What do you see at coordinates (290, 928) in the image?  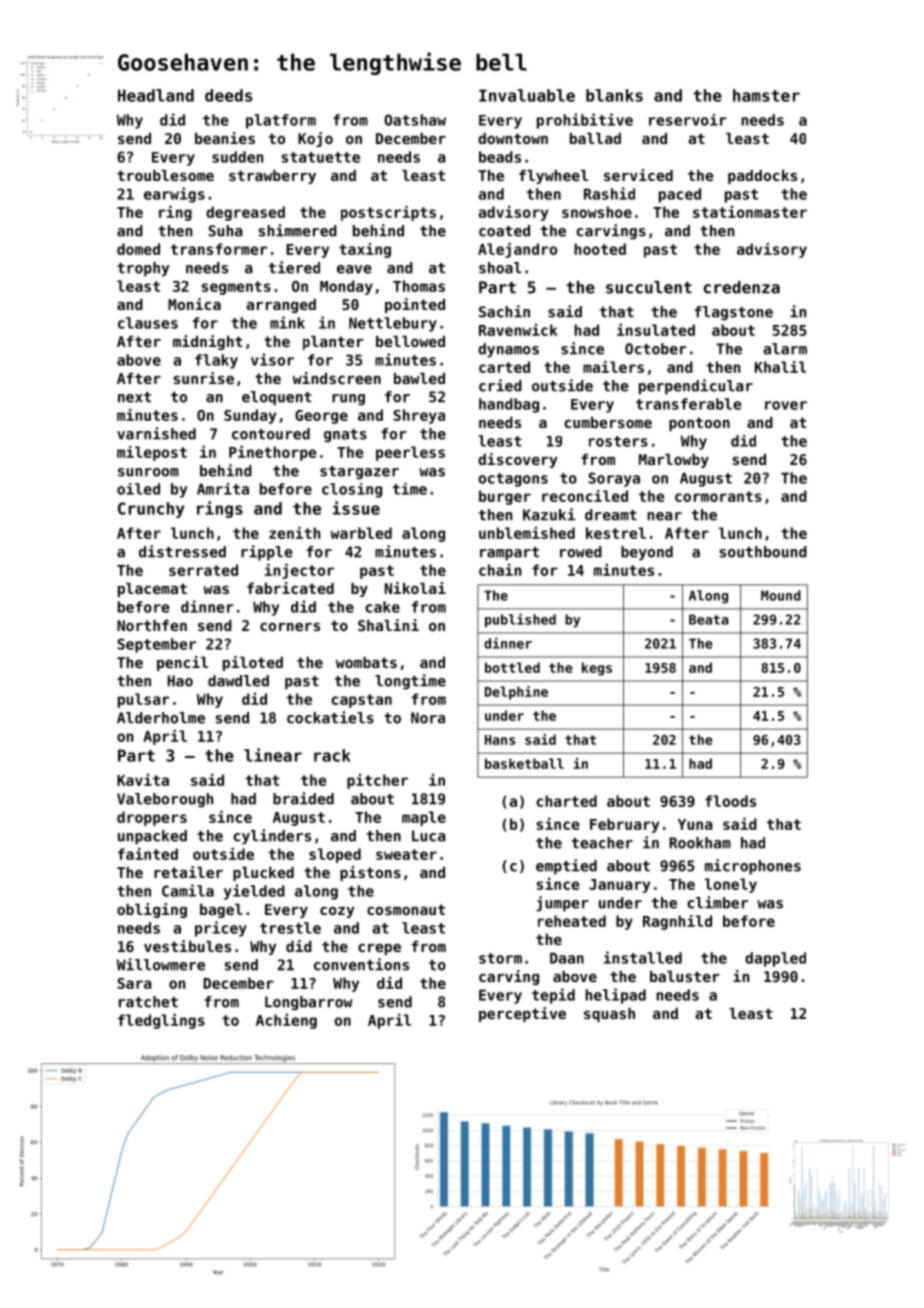 I see `trestle` at bounding box center [290, 928].
